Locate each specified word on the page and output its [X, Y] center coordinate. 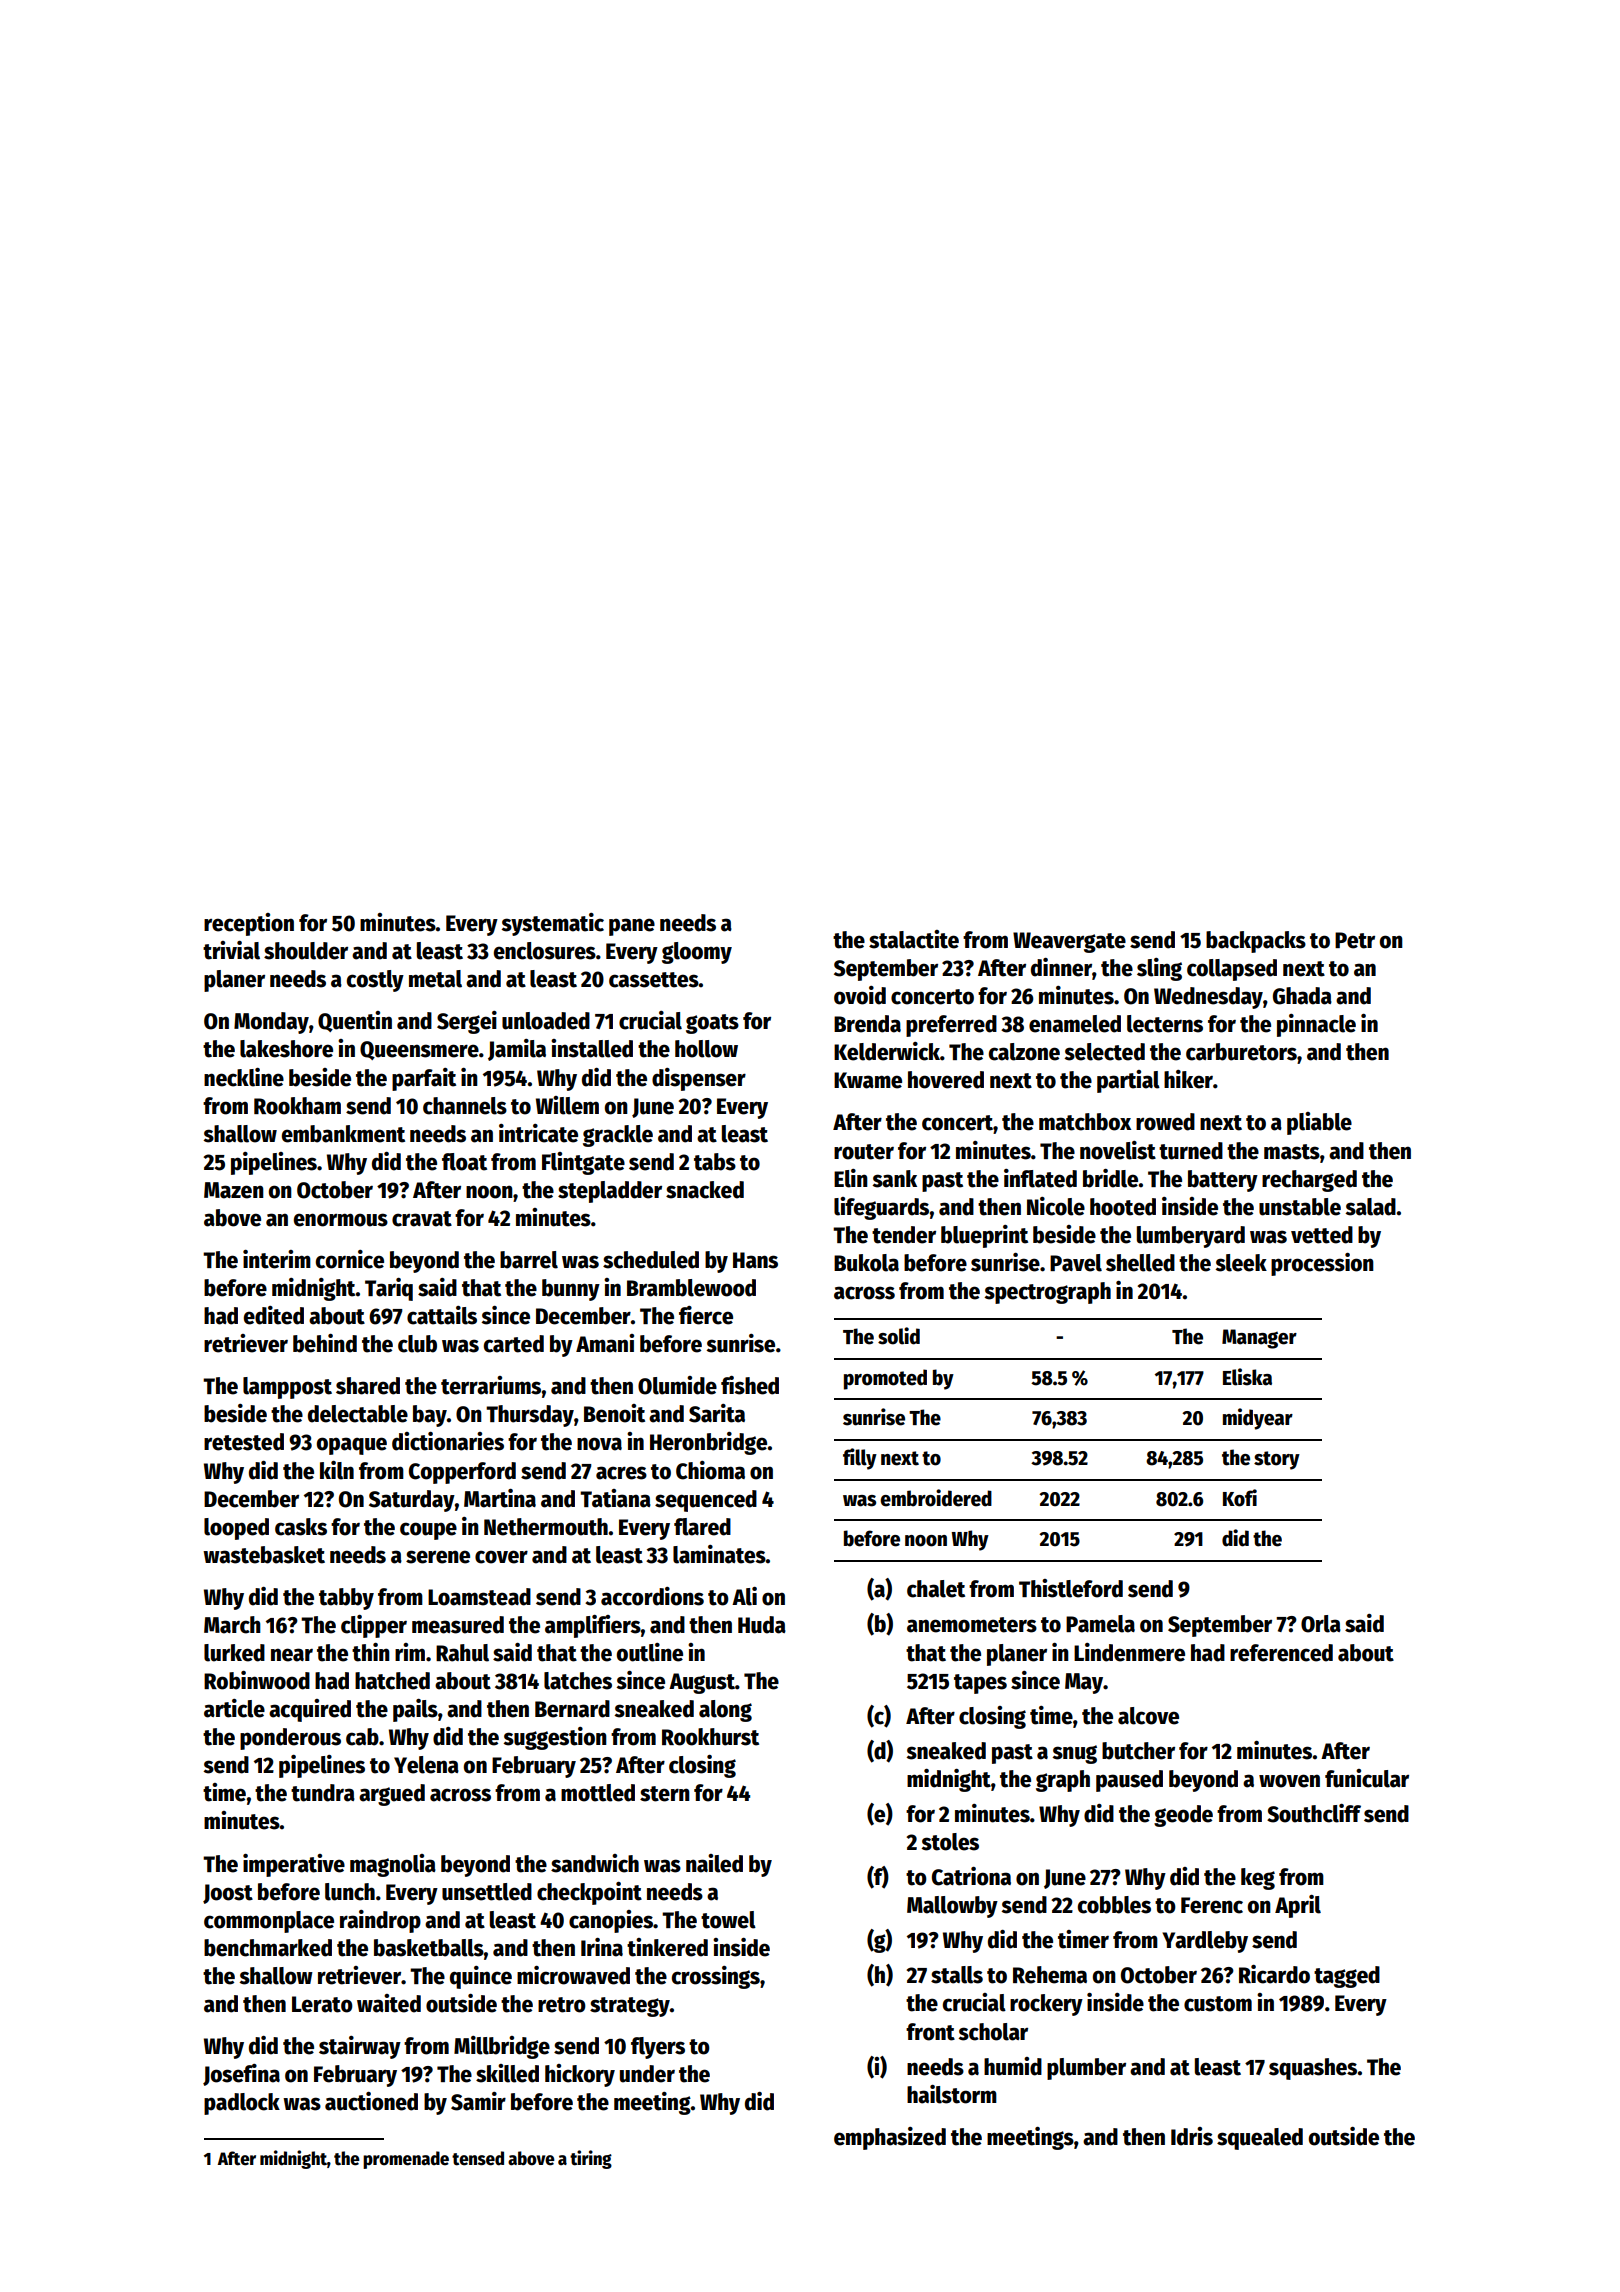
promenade [406, 2160]
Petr [1355, 940]
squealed [1260, 2139]
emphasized [890, 2138]
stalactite [914, 939]
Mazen [234, 1190]
